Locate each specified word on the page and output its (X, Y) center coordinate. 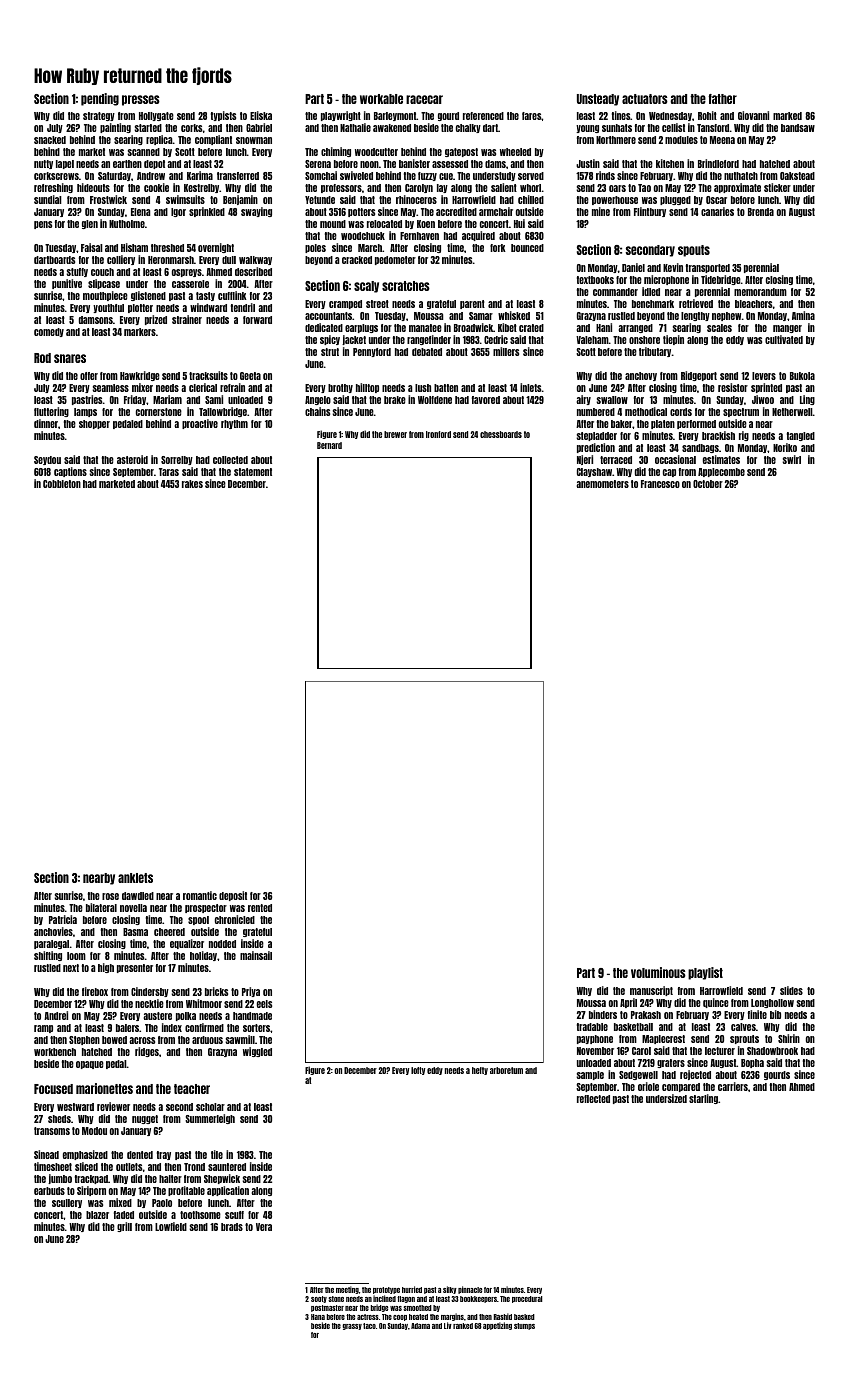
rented (260, 908)
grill (124, 1227)
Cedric (496, 339)
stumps (524, 1326)
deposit (233, 896)
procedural (527, 1299)
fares (532, 116)
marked (787, 116)
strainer (187, 319)
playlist (705, 973)
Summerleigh (210, 1119)
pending (100, 99)
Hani (604, 327)
